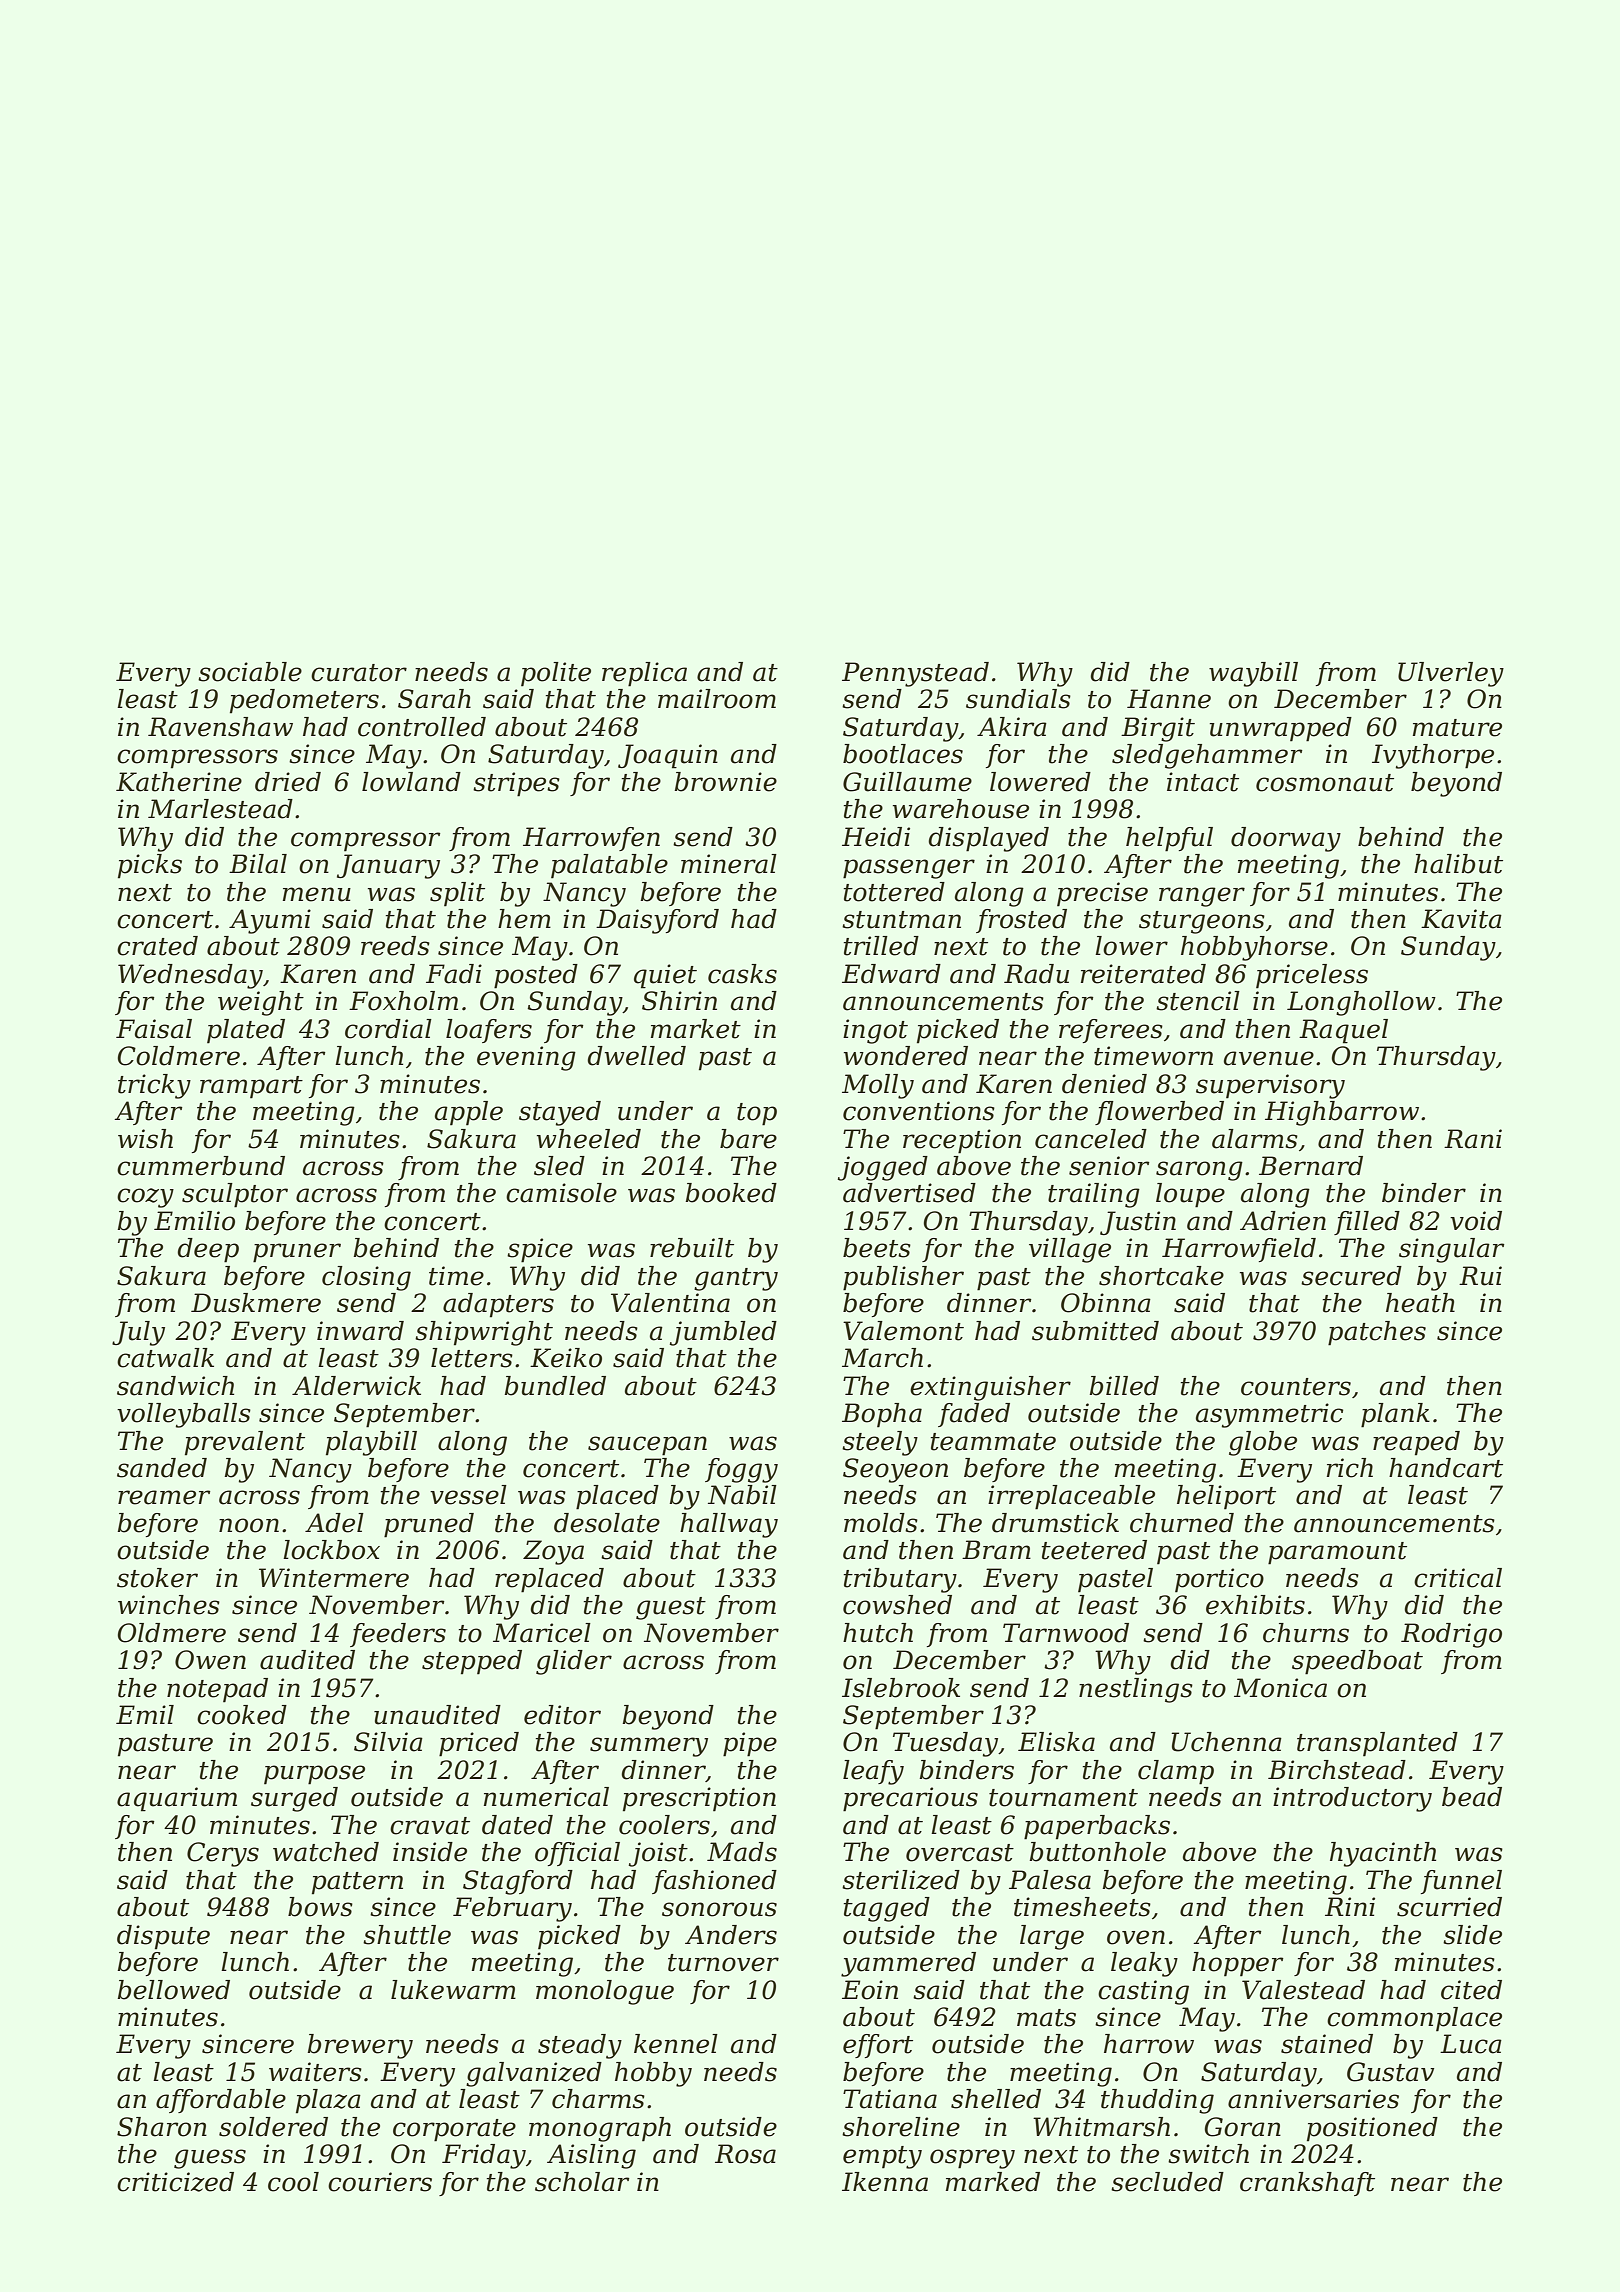 This screenshot has width=1620, height=2292. What do you see at coordinates (235, 1195) in the screenshot?
I see `sculptor` at bounding box center [235, 1195].
